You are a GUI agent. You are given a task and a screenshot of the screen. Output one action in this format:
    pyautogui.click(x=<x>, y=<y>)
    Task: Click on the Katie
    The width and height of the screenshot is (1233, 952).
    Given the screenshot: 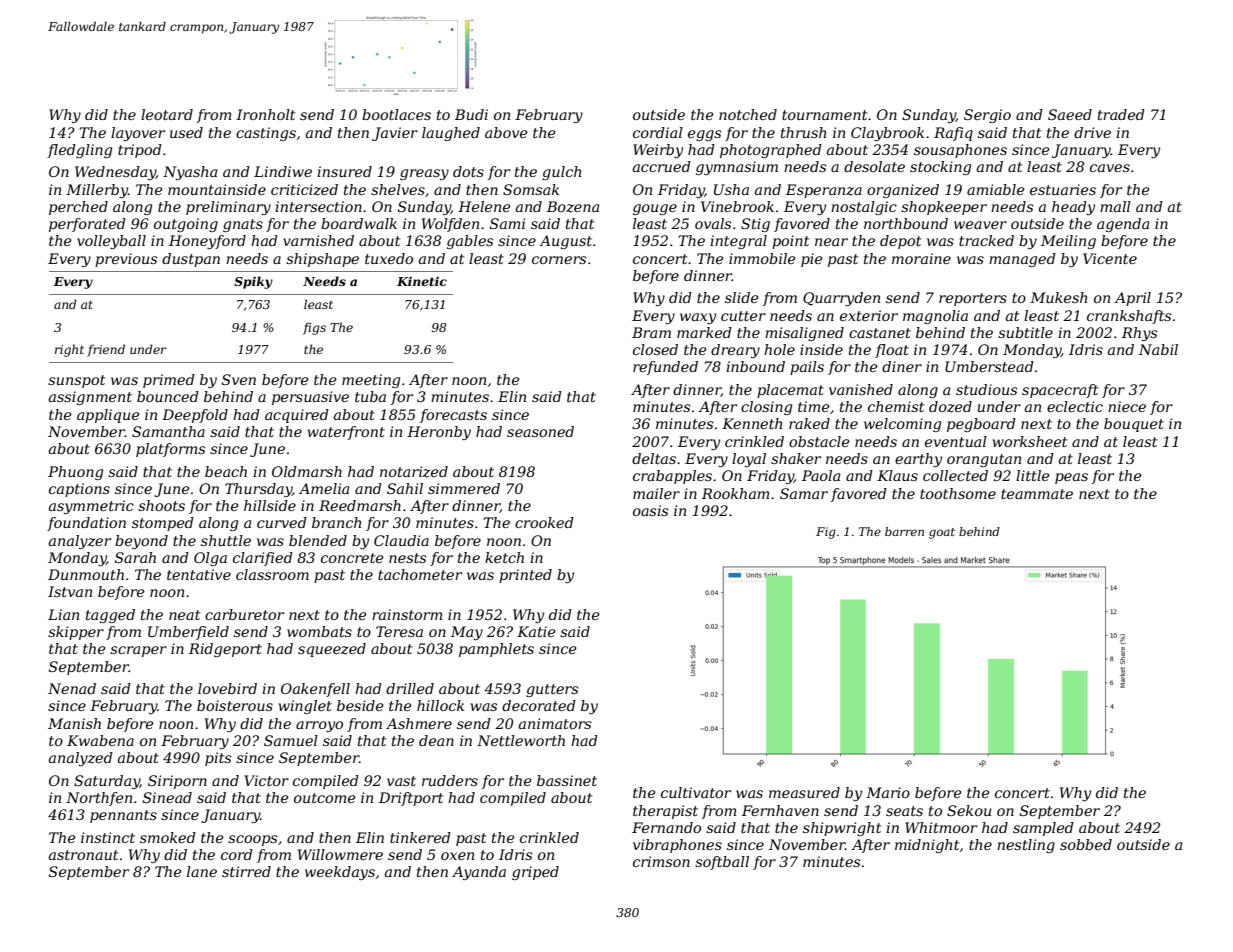 What is the action you would take?
    pyautogui.click(x=536, y=631)
